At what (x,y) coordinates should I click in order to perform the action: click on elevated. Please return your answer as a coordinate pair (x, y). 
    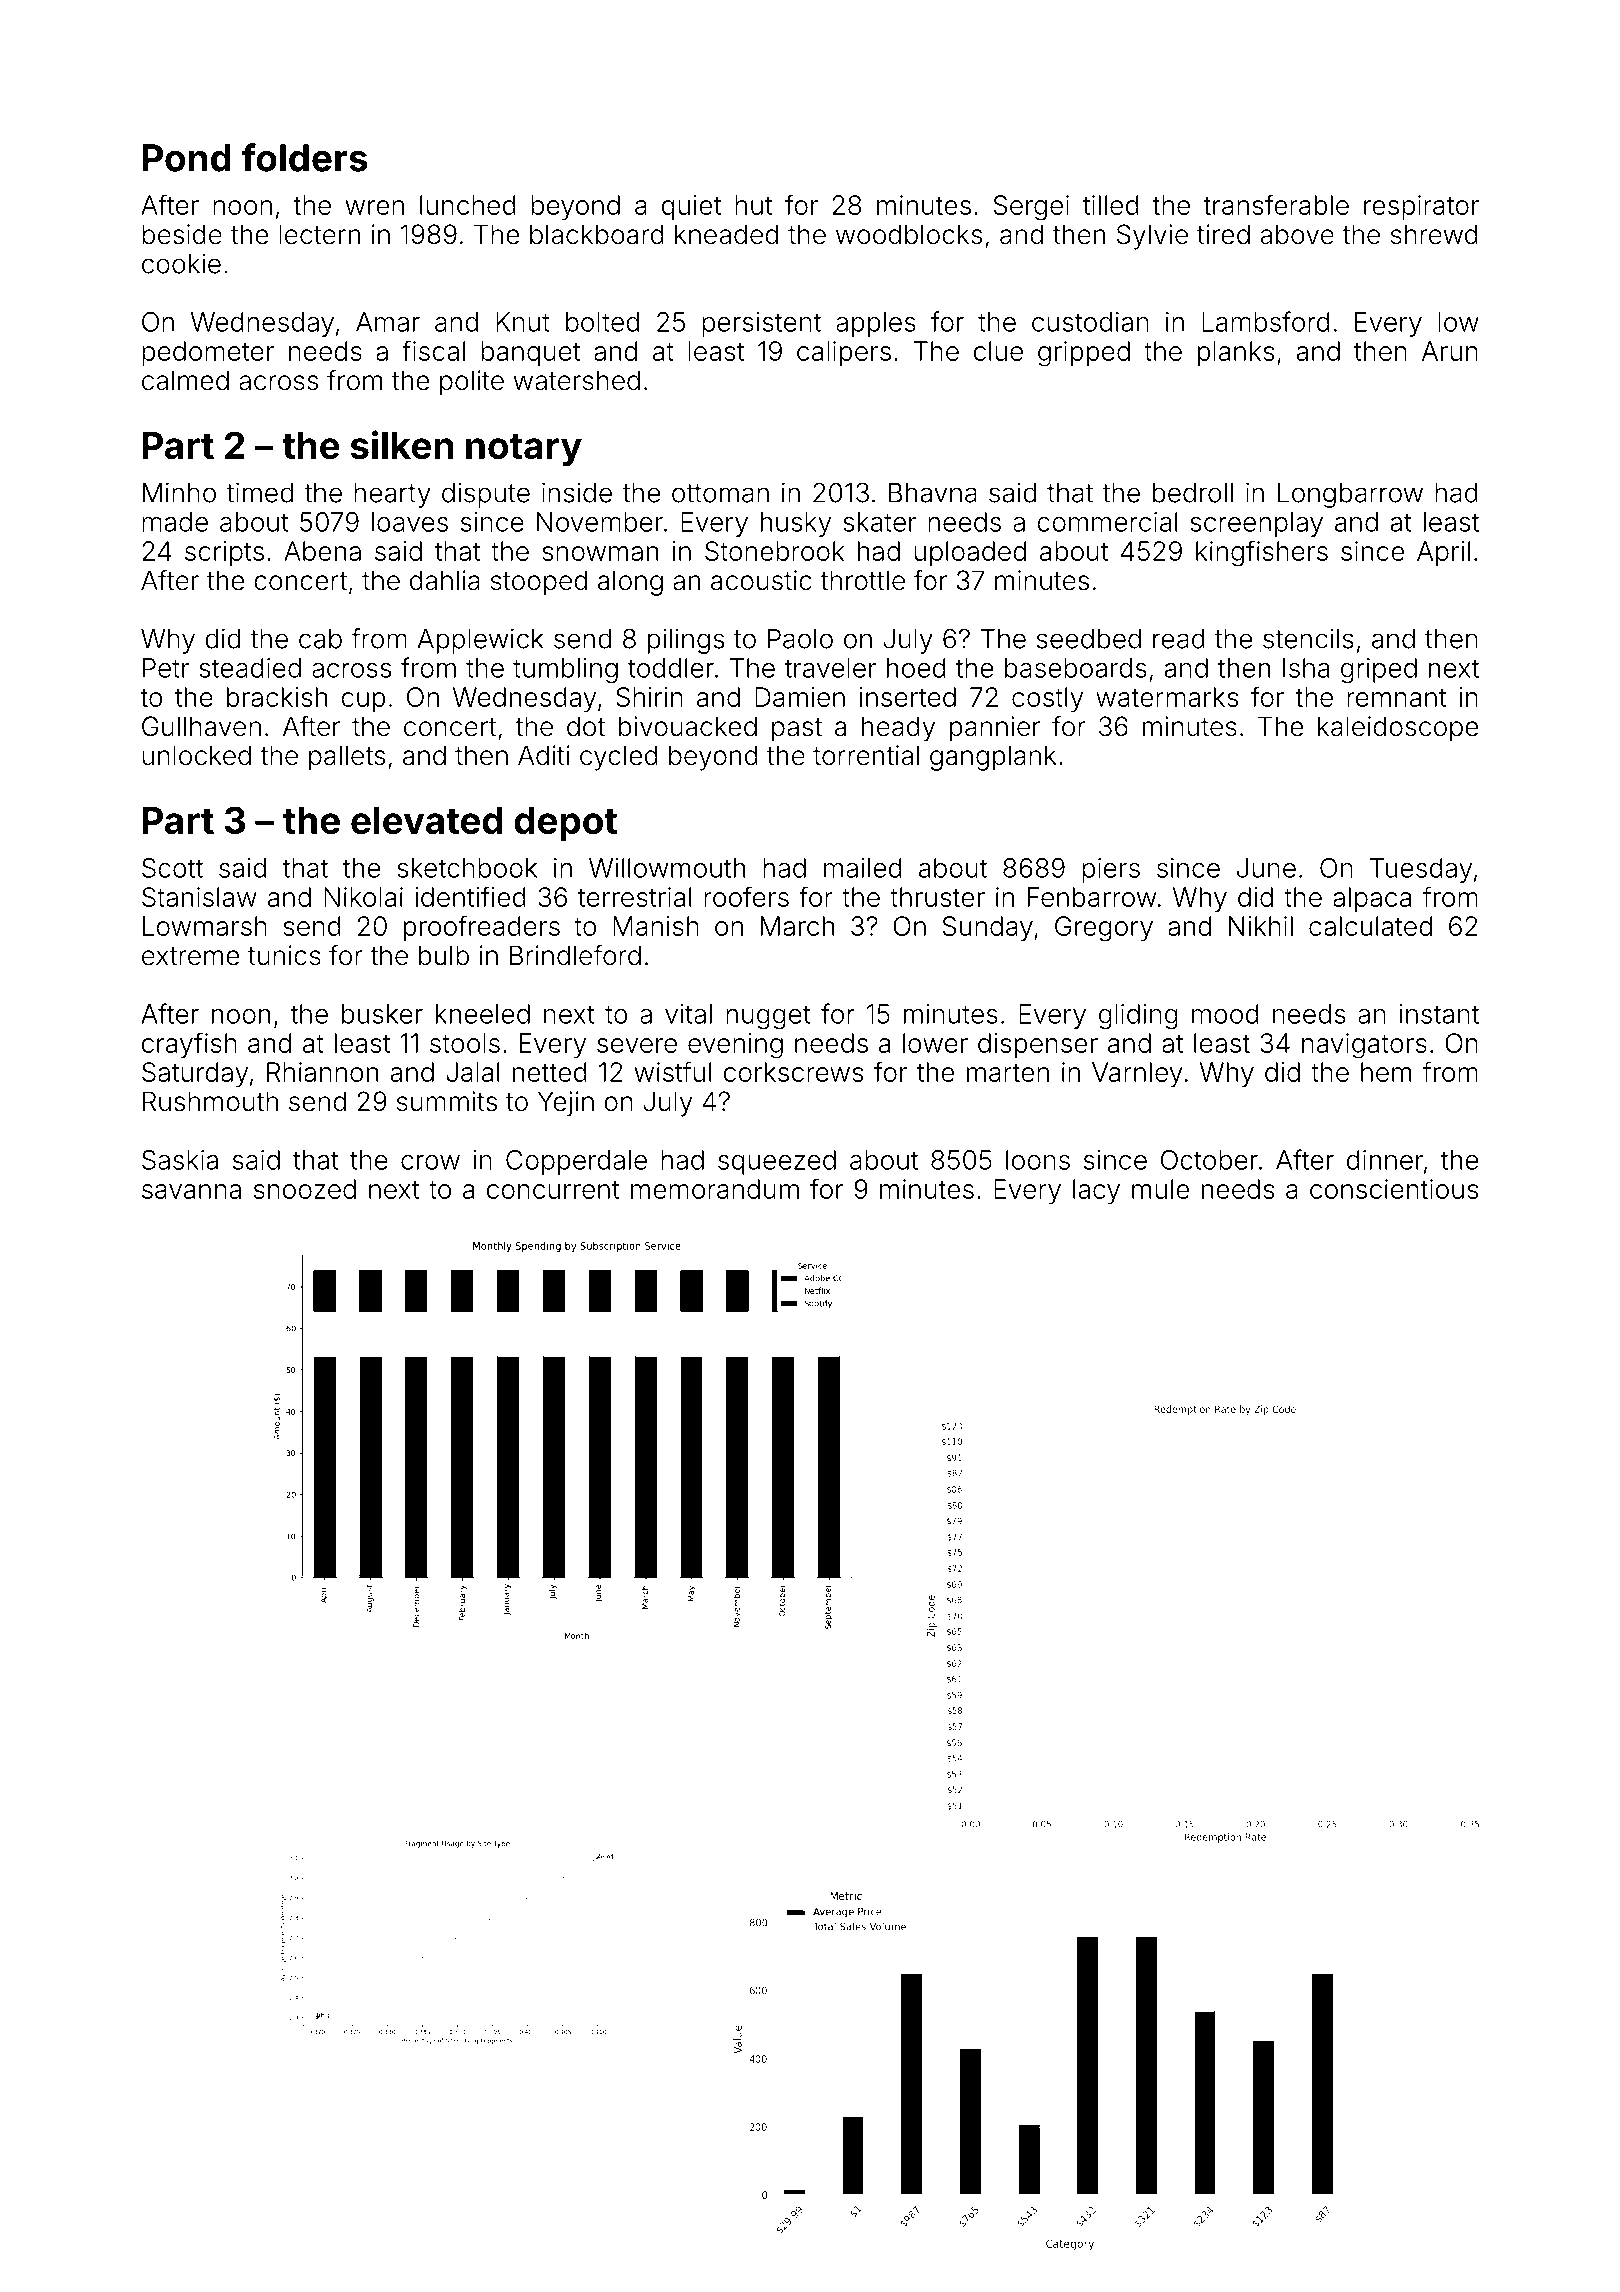
    Looking at the image, I should click on (426, 820).
